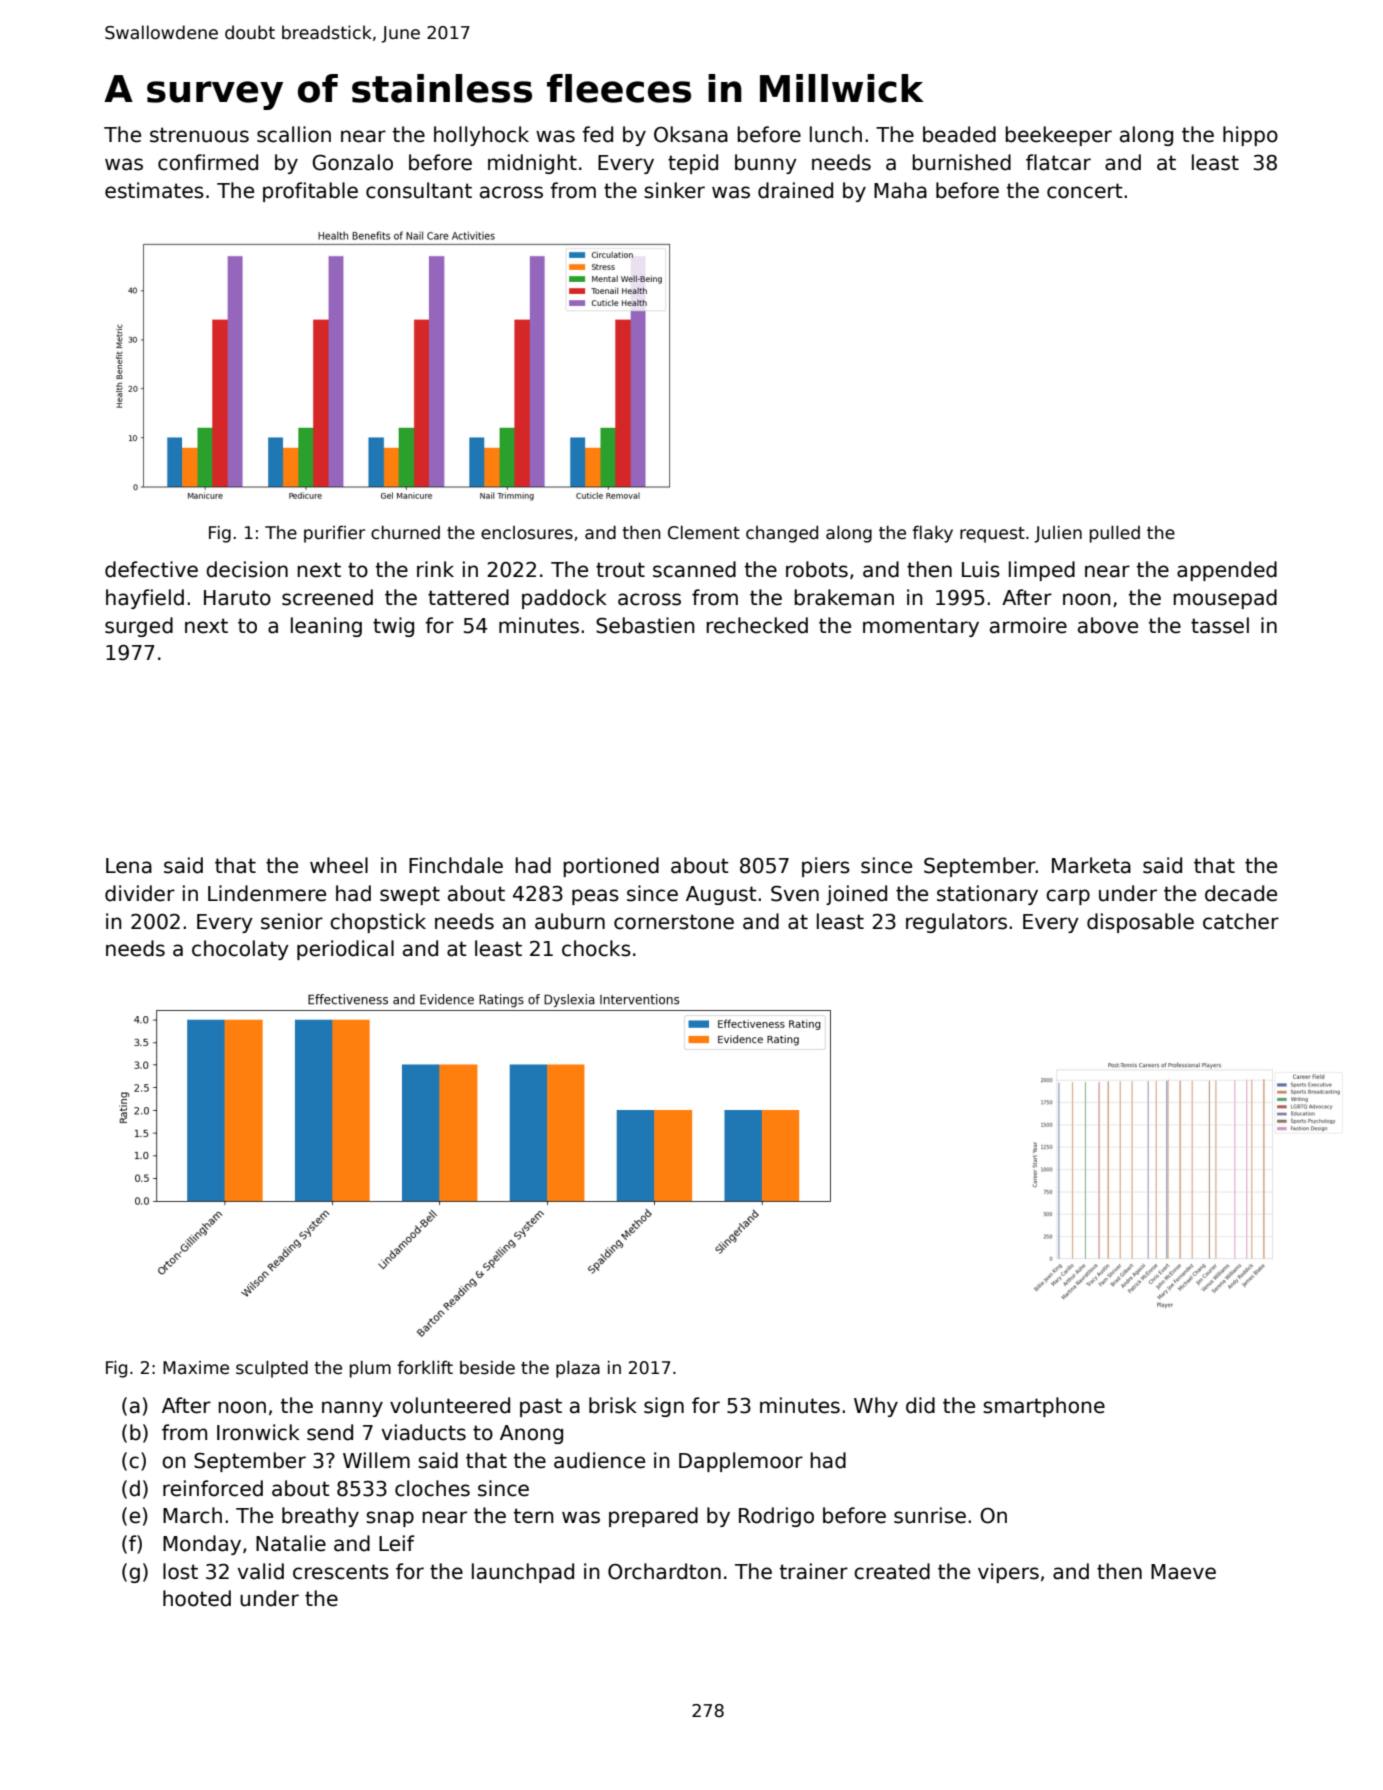 Image resolution: width=1383 pixels, height=1790 pixels. Describe the element at coordinates (564, 599) in the image. I see `paddock` at that location.
